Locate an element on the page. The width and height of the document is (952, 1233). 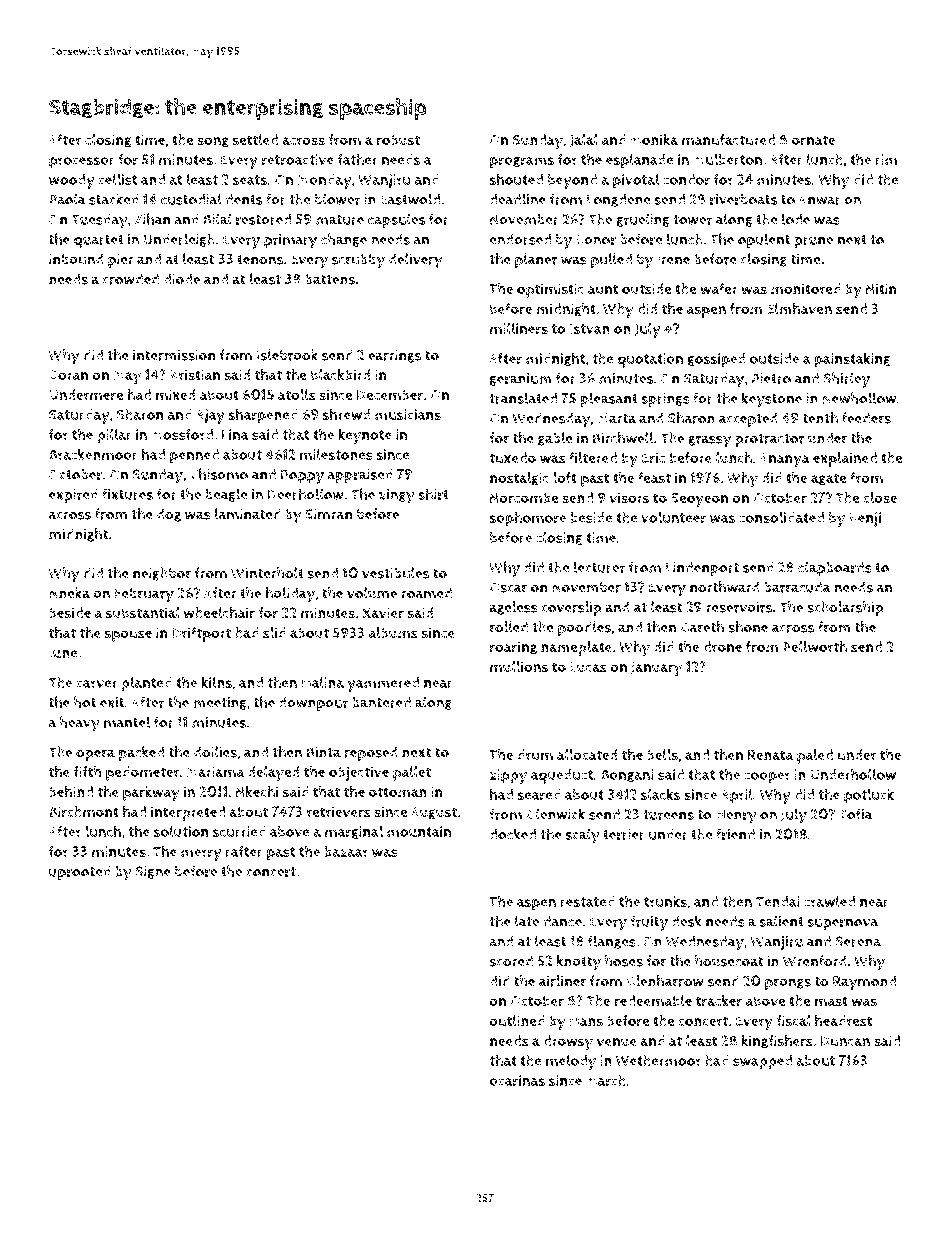
feeders is located at coordinates (866, 418).
